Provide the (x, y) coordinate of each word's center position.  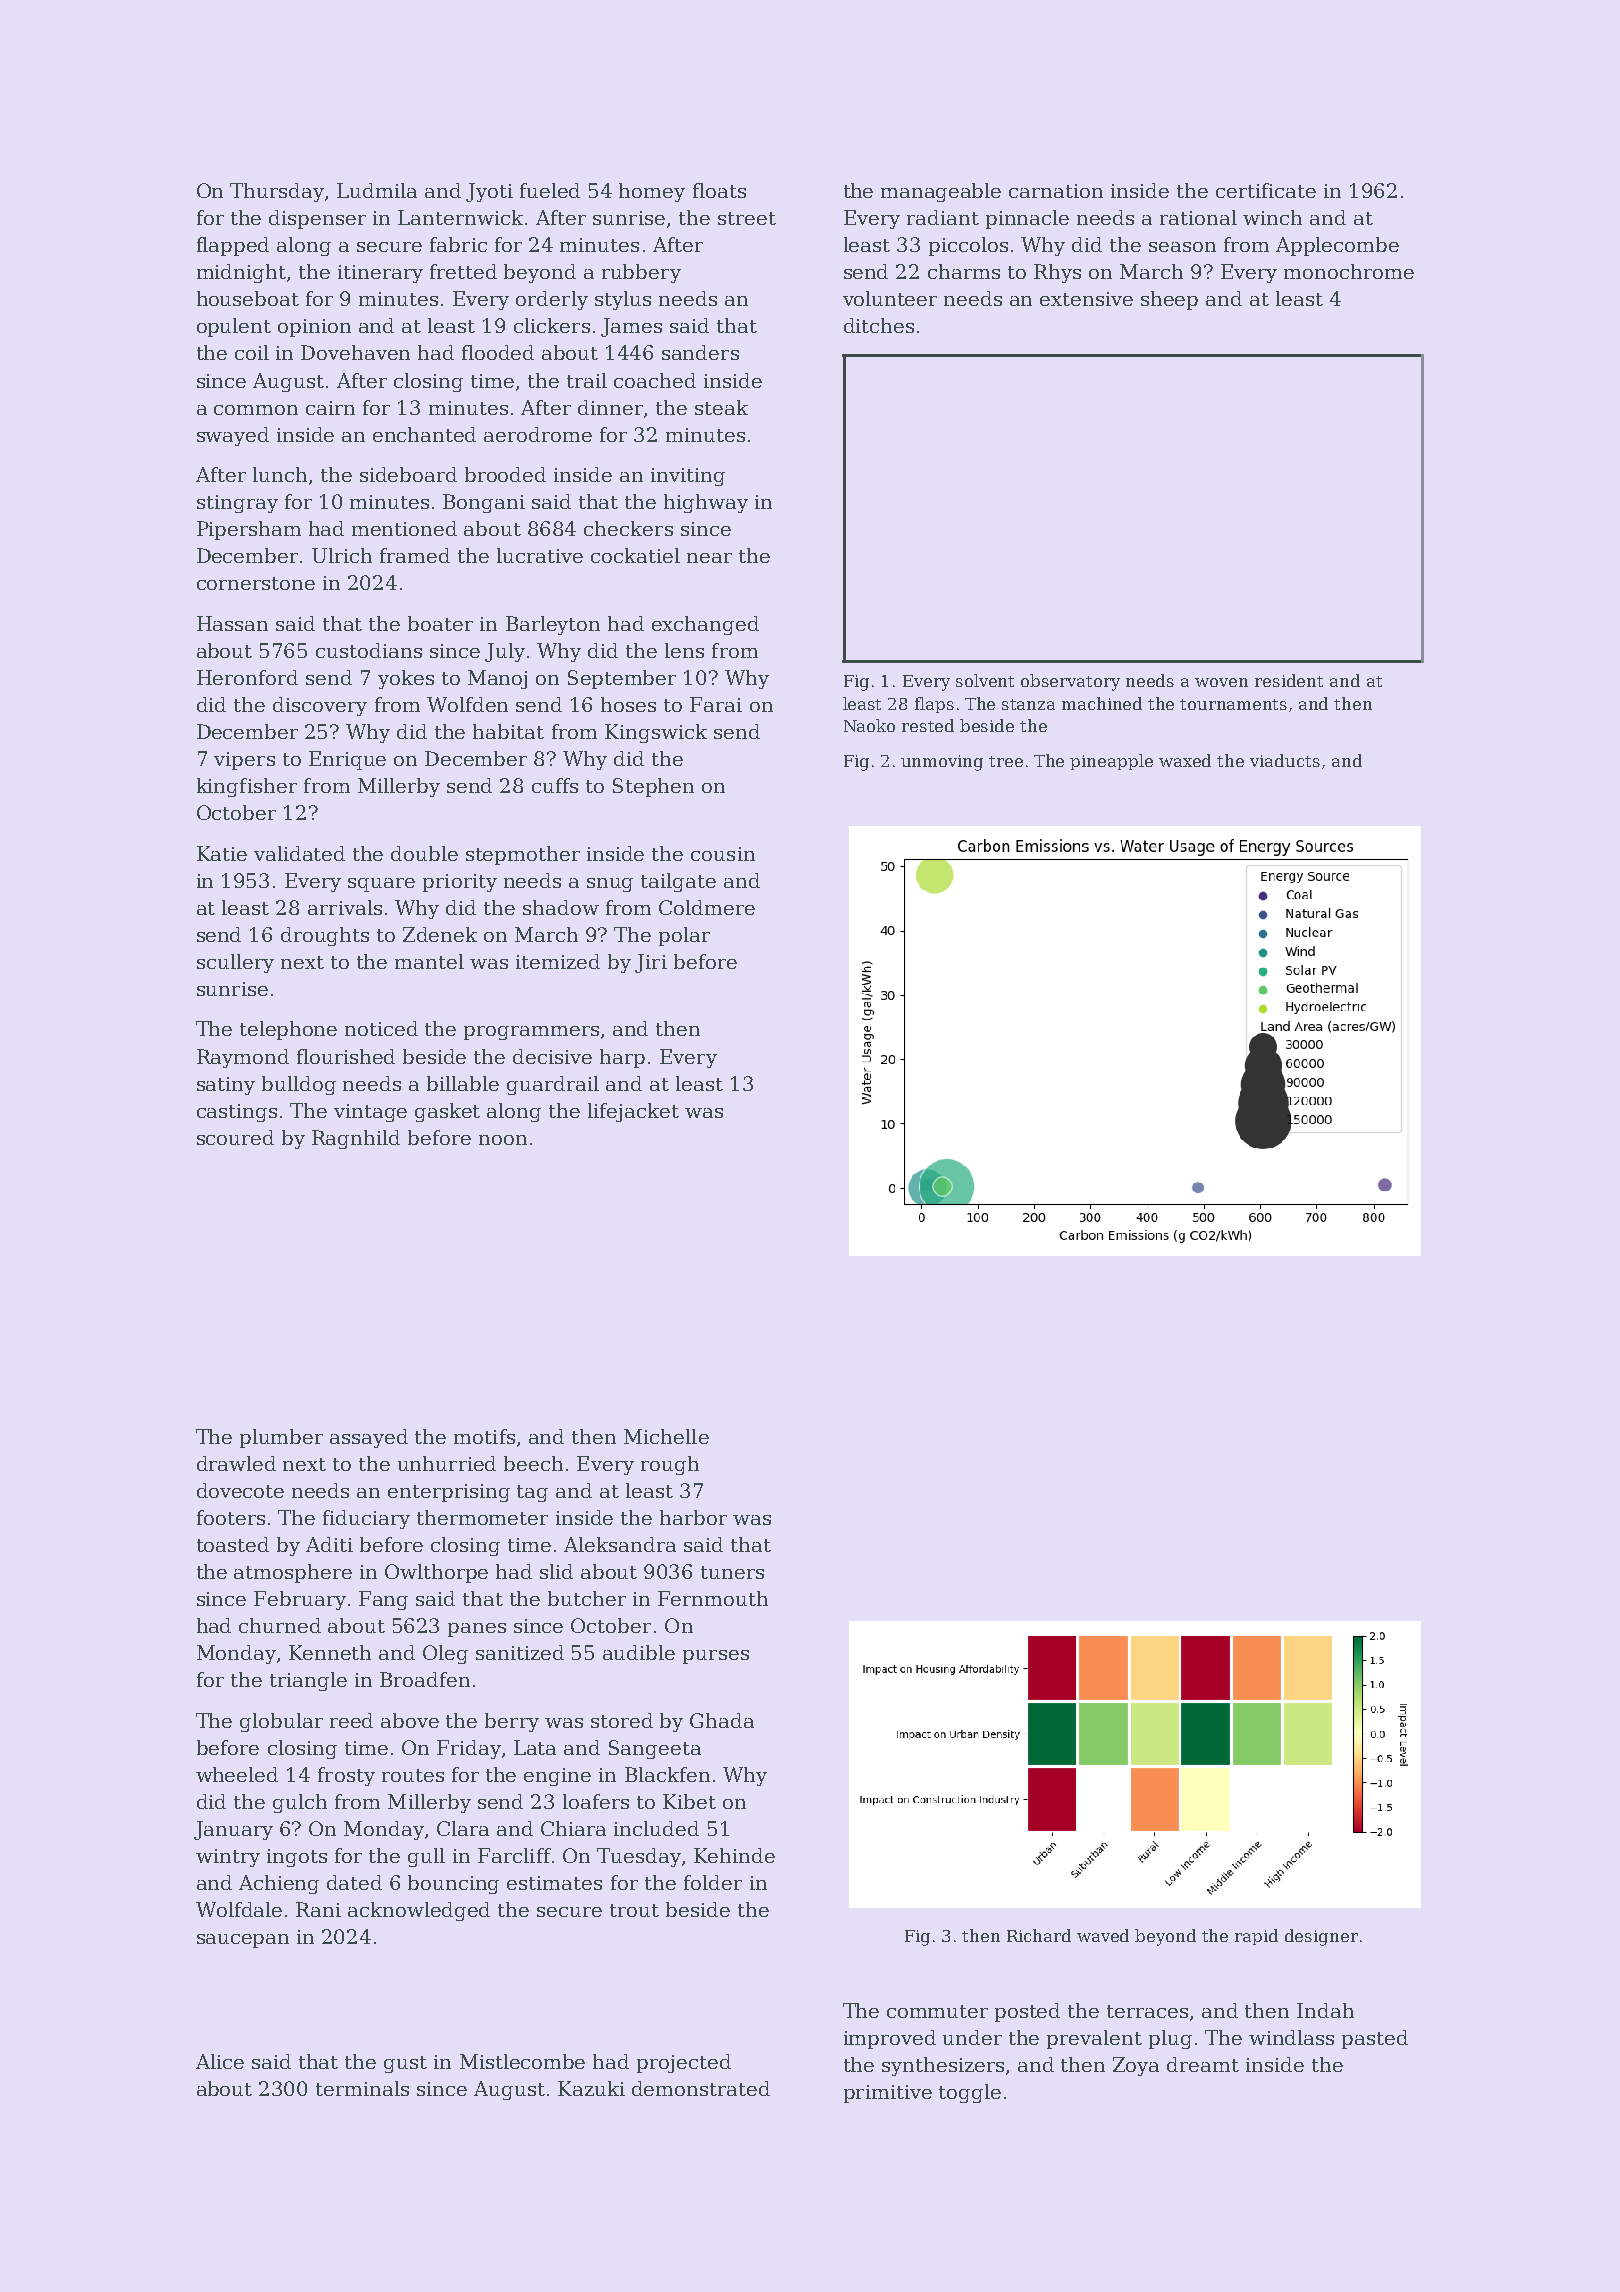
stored (622, 1720)
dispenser (317, 219)
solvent (985, 680)
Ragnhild (356, 1139)
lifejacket (633, 1112)
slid (556, 1571)
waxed (1185, 760)
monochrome (1349, 271)
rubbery (641, 273)
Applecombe (1337, 246)
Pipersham (249, 530)
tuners (732, 1572)
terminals (362, 2088)
